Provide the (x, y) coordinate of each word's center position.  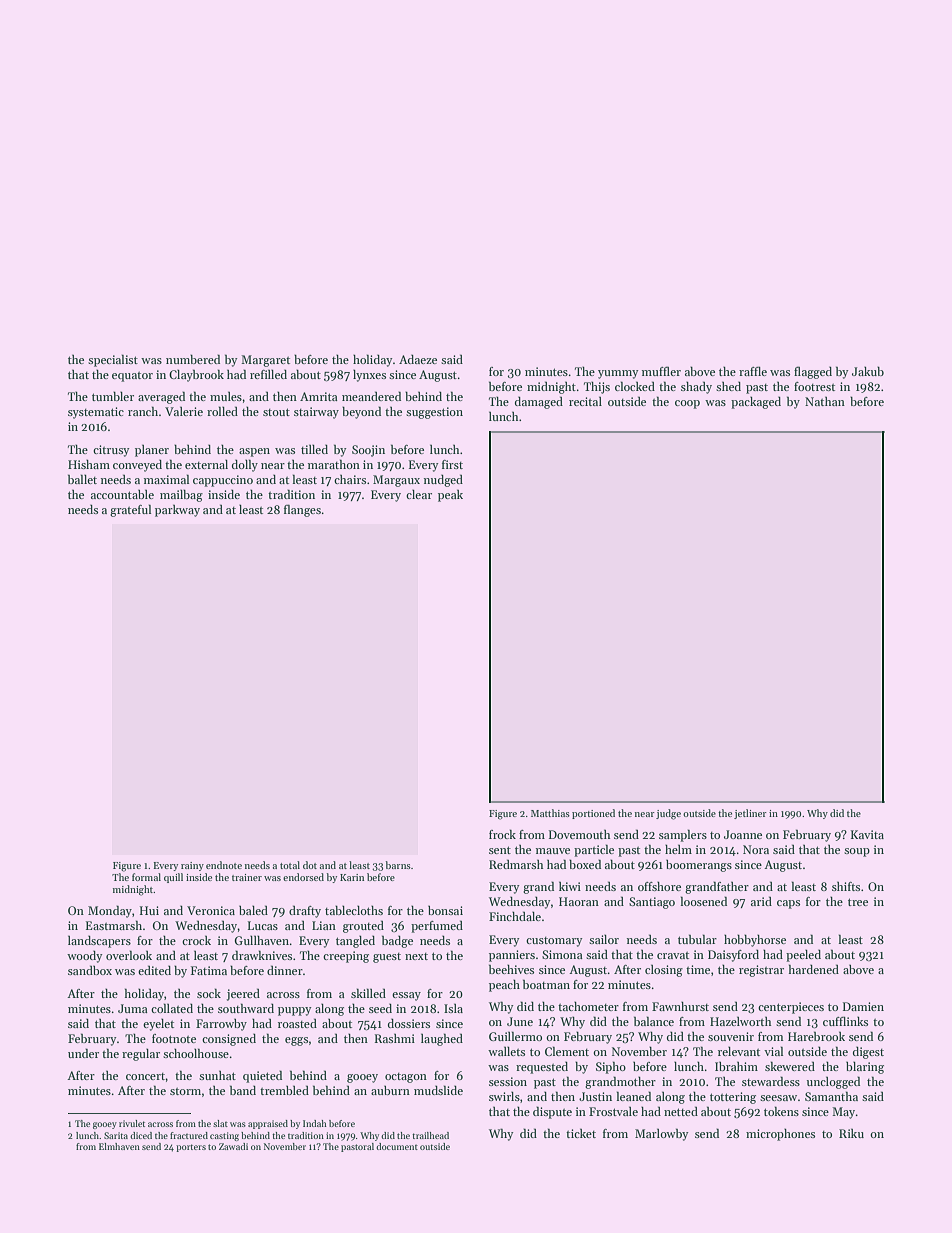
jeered (243, 994)
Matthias (550, 813)
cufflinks (845, 1021)
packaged (756, 403)
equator (132, 377)
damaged (539, 402)
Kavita (867, 834)
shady (696, 387)
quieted (262, 1076)
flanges (302, 510)
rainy (192, 866)
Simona (562, 954)
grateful (130, 510)
